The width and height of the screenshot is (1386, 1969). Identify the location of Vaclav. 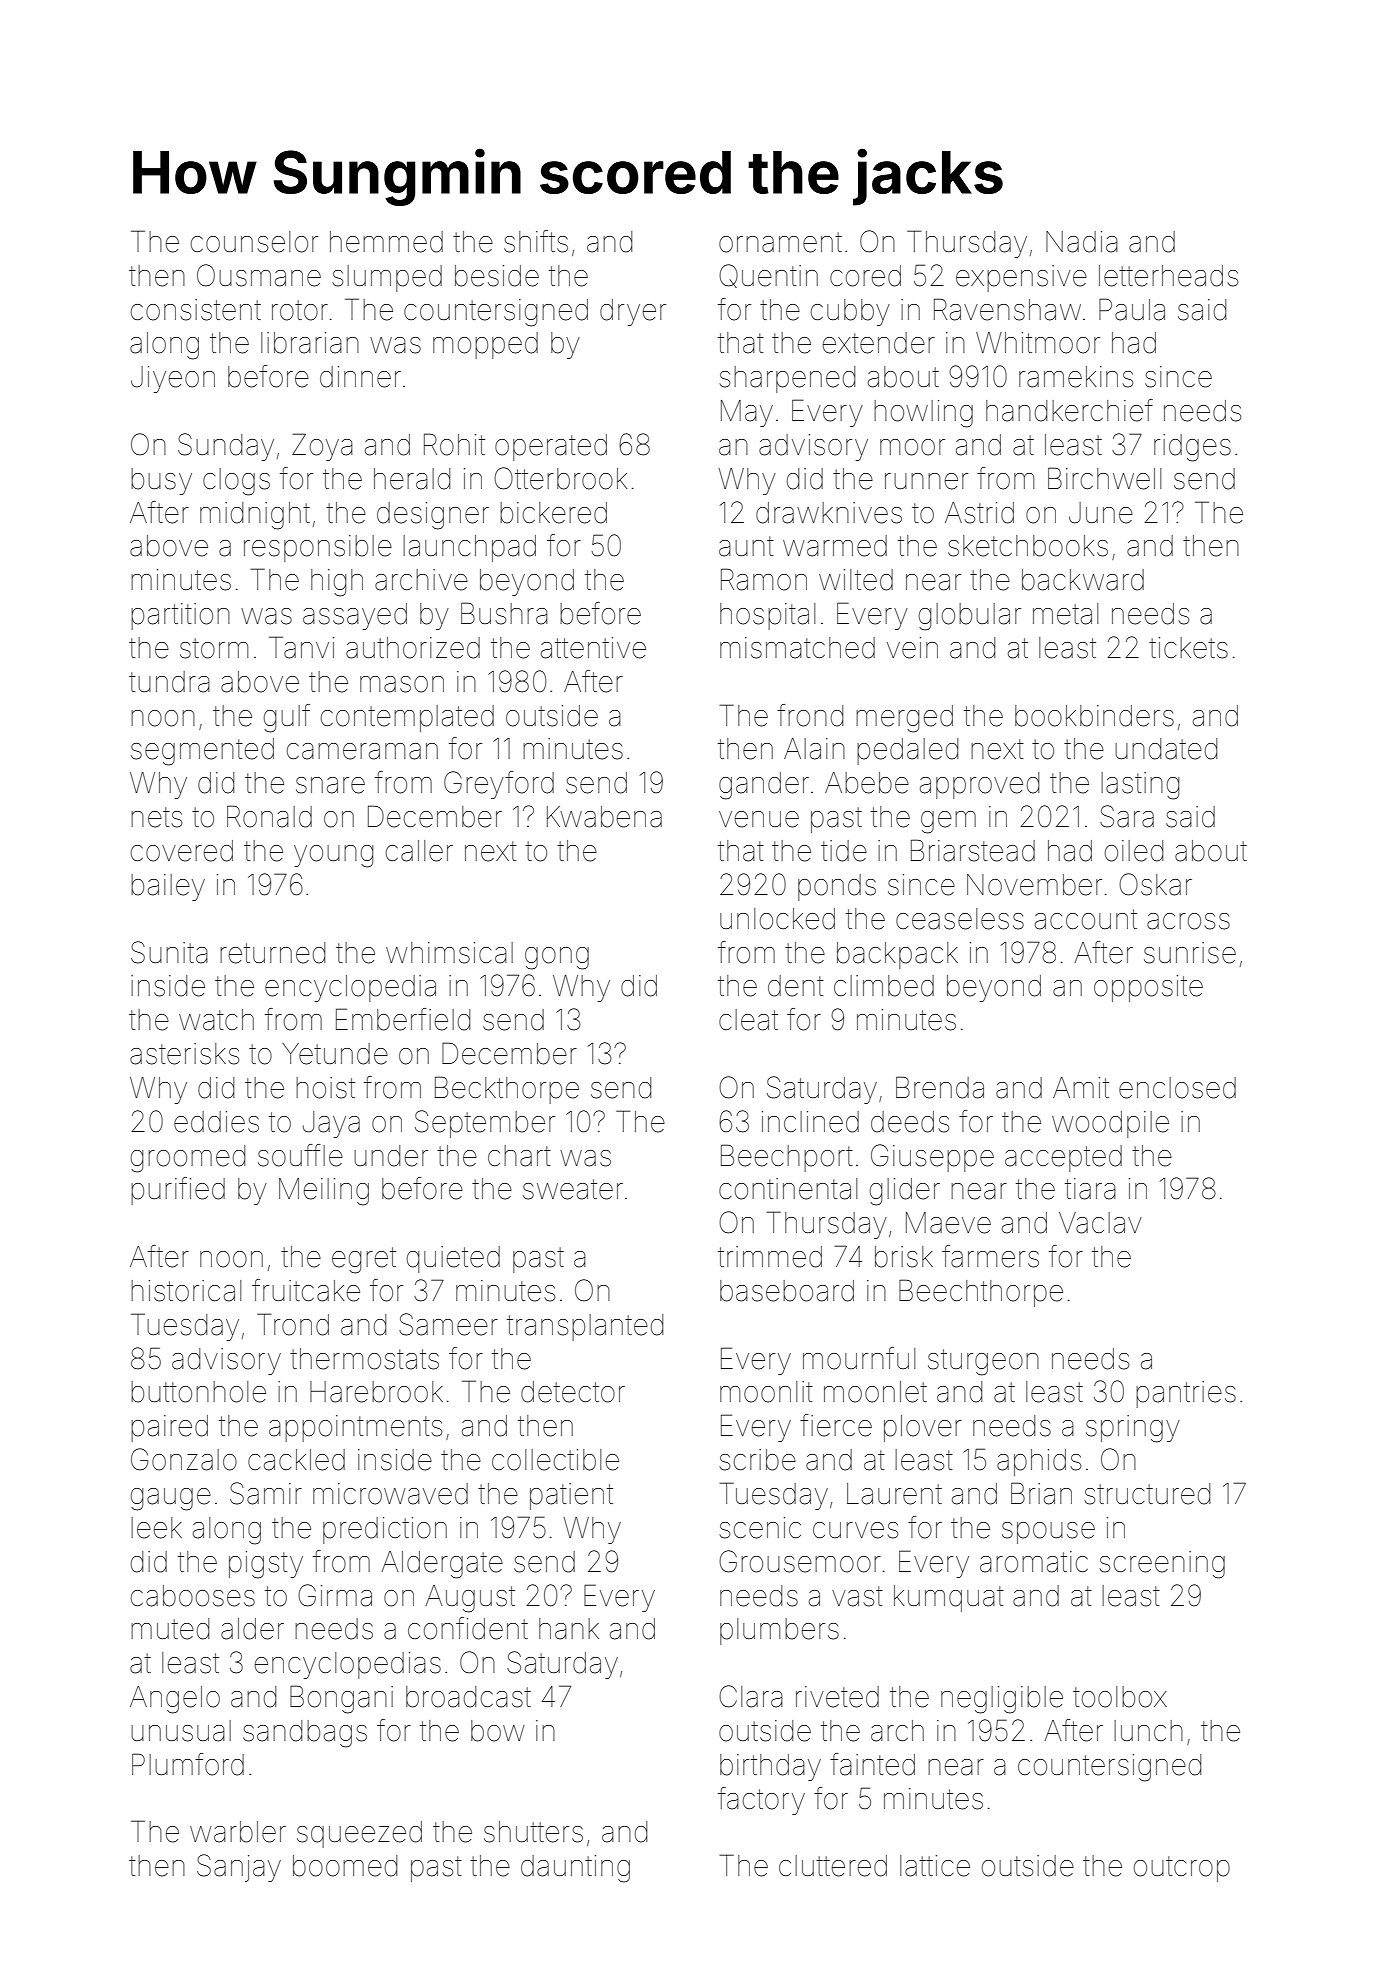
(1100, 1223).
